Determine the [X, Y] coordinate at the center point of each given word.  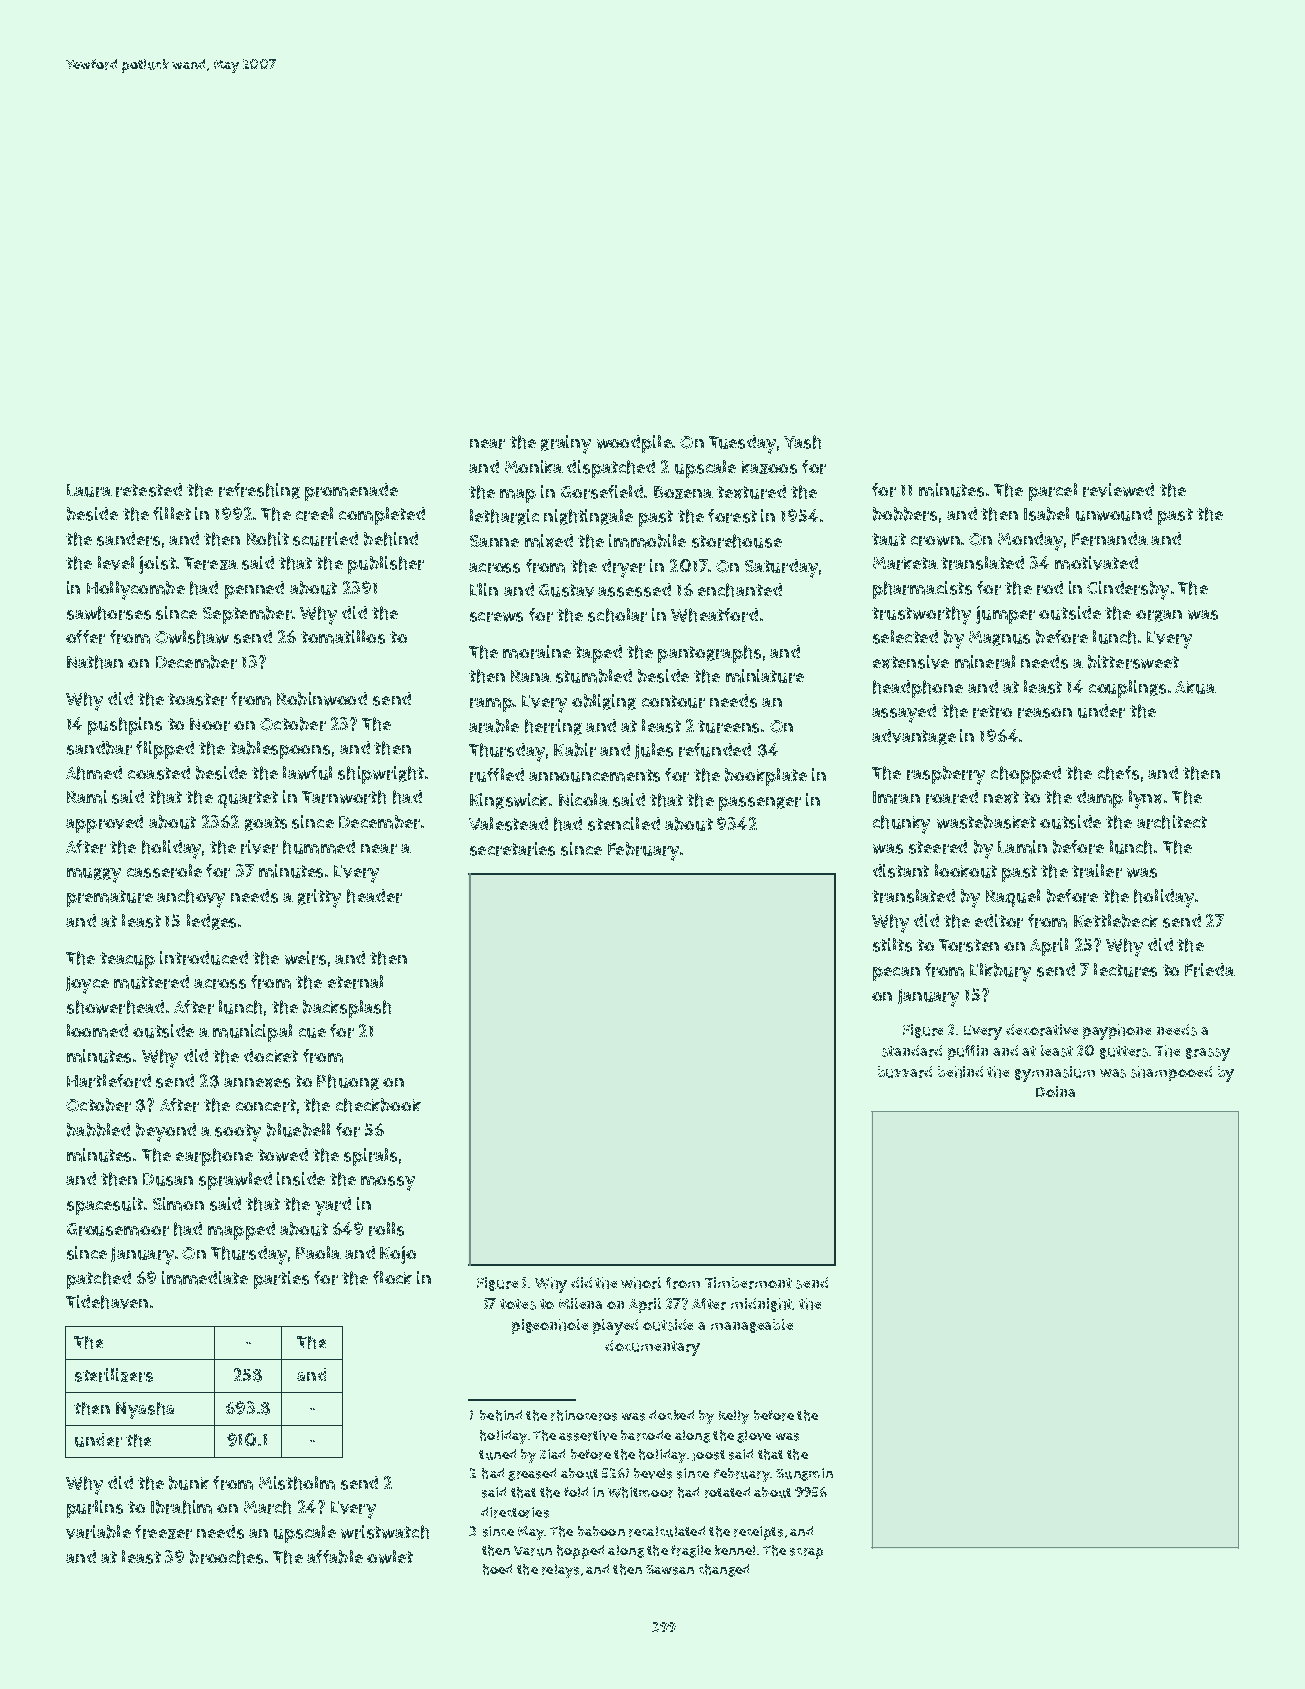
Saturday [781, 568]
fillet [172, 513]
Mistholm [297, 1483]
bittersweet [1133, 662]
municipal [252, 1033]
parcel [1053, 492]
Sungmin [804, 1474]
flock [392, 1277]
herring [553, 727]
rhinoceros [584, 1415]
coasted [159, 773]
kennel [735, 1550]
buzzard [905, 1072]
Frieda [1210, 970]
